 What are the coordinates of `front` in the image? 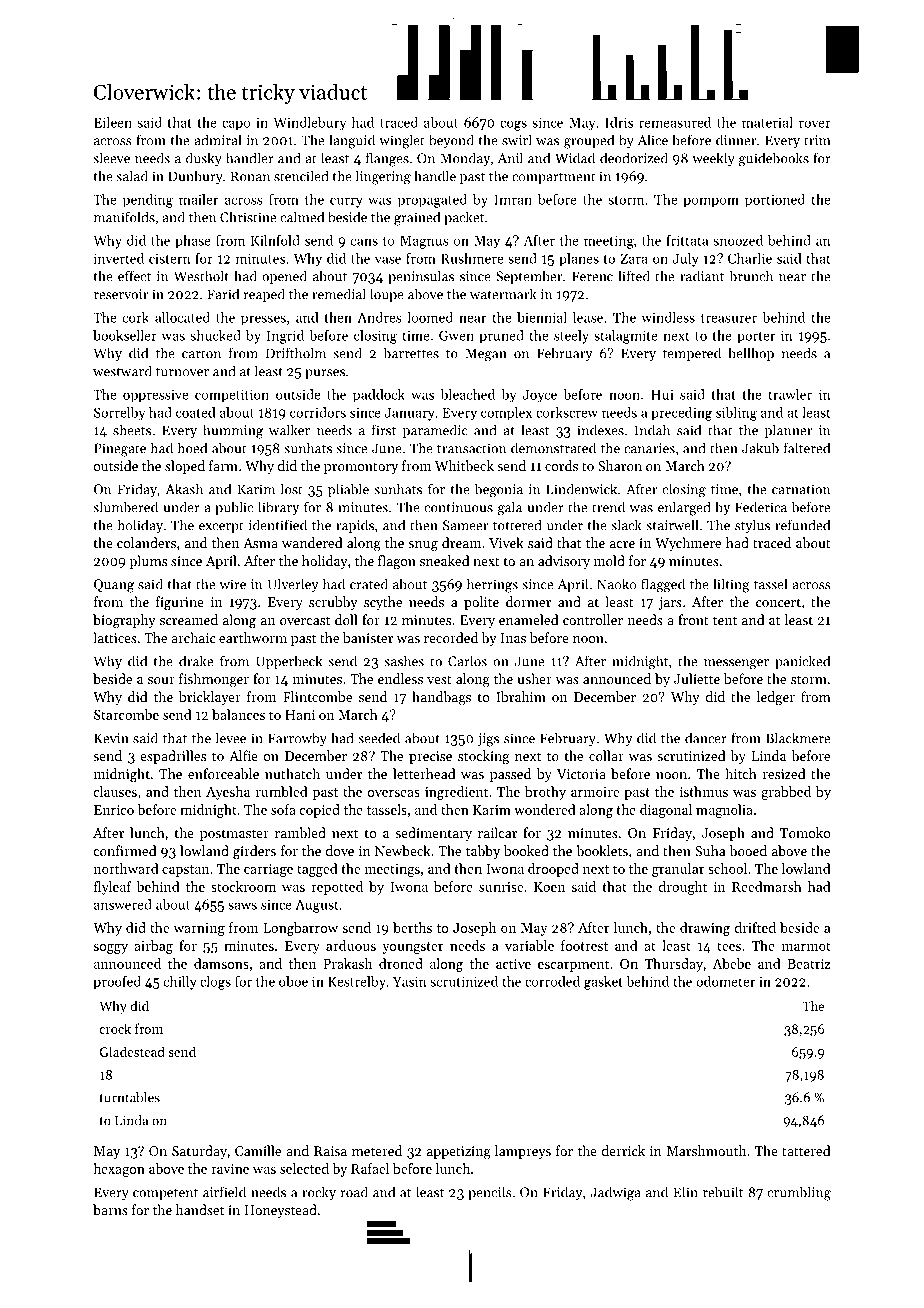 It's located at (693, 619).
